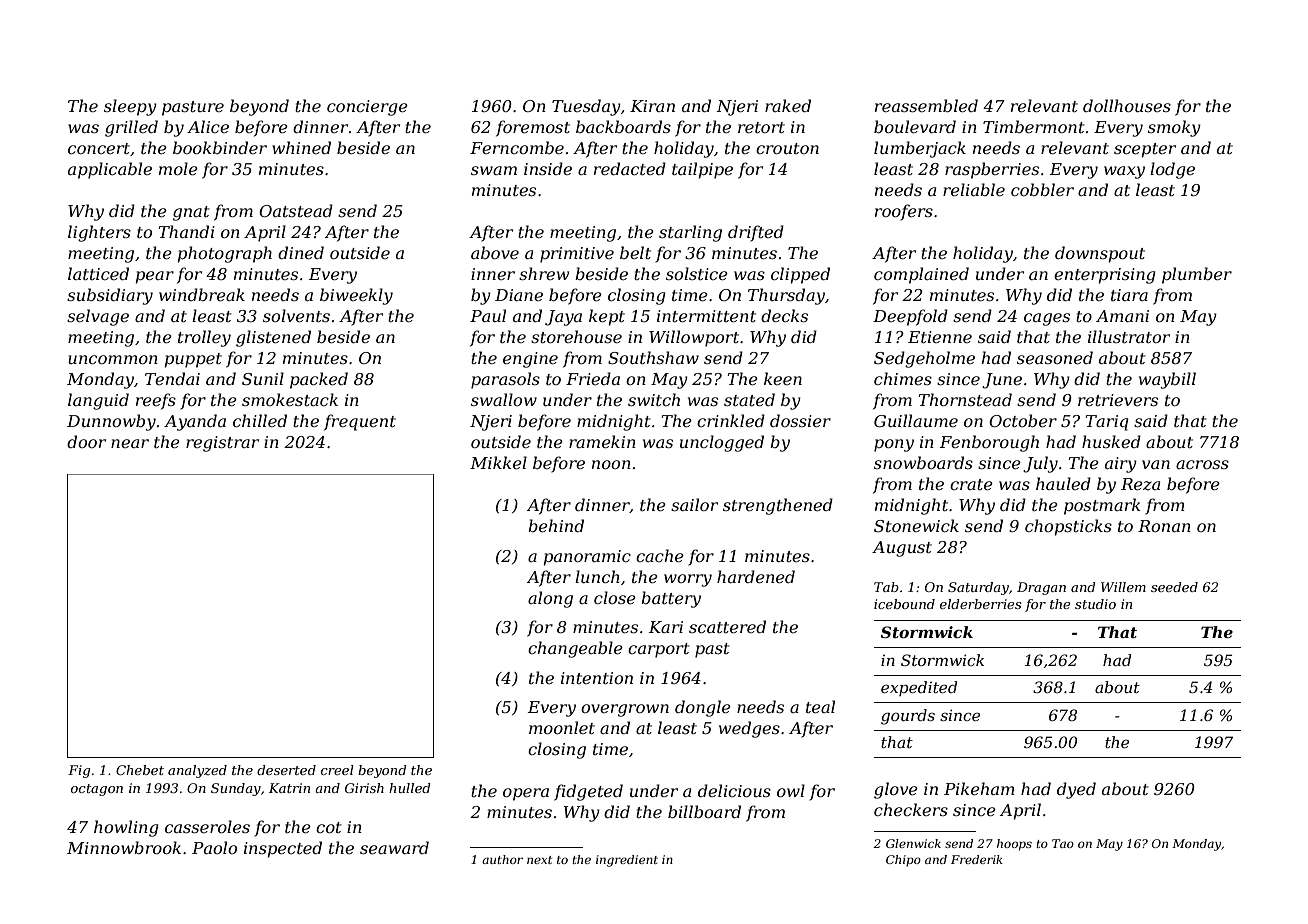 The width and height of the screenshot is (1308, 924). What do you see at coordinates (301, 252) in the screenshot?
I see `dined` at bounding box center [301, 252].
